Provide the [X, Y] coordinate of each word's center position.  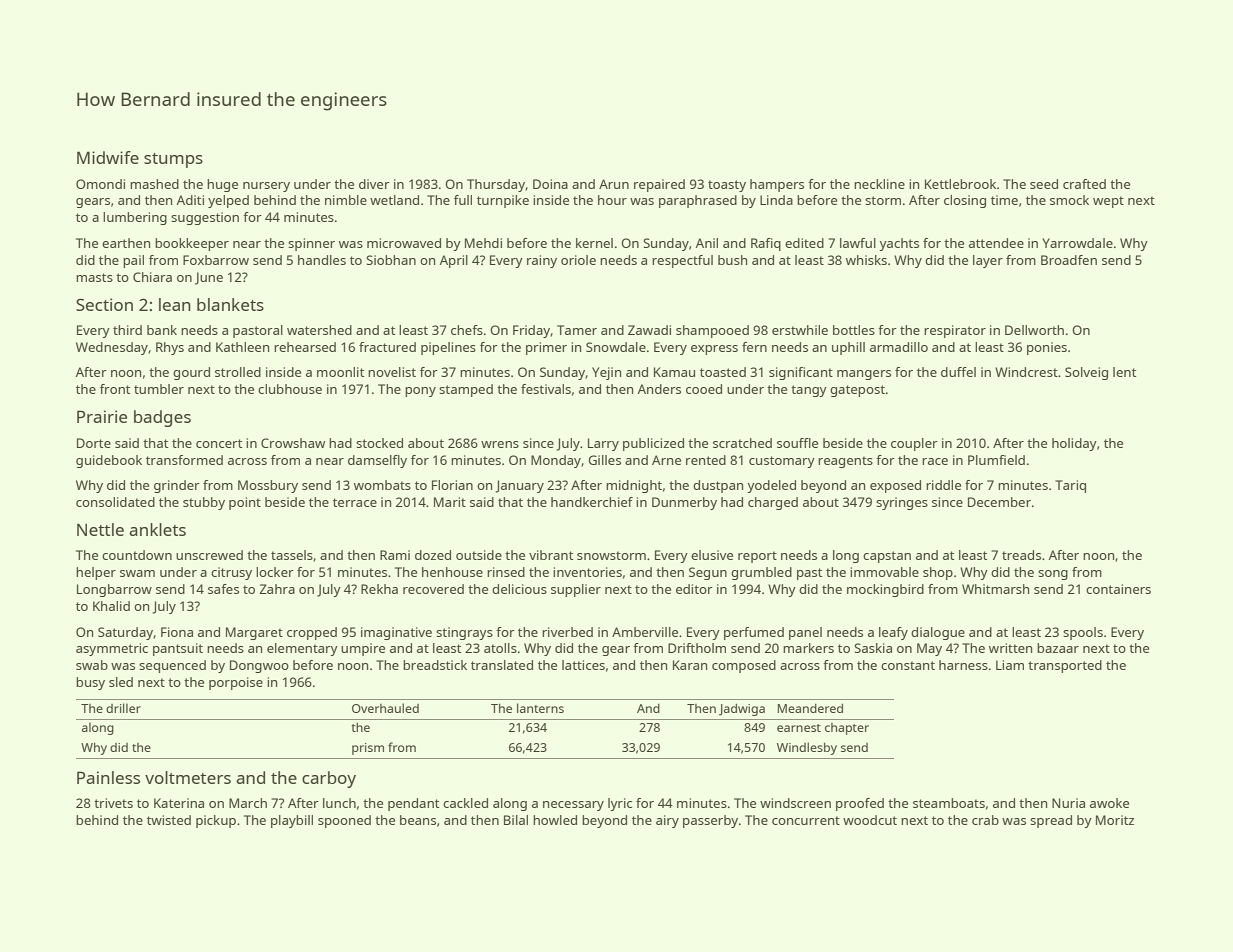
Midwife [108, 157]
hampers [777, 185]
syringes [902, 503]
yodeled [771, 486]
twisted [169, 820]
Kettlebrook [960, 184]
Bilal [516, 820]
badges [162, 418]
